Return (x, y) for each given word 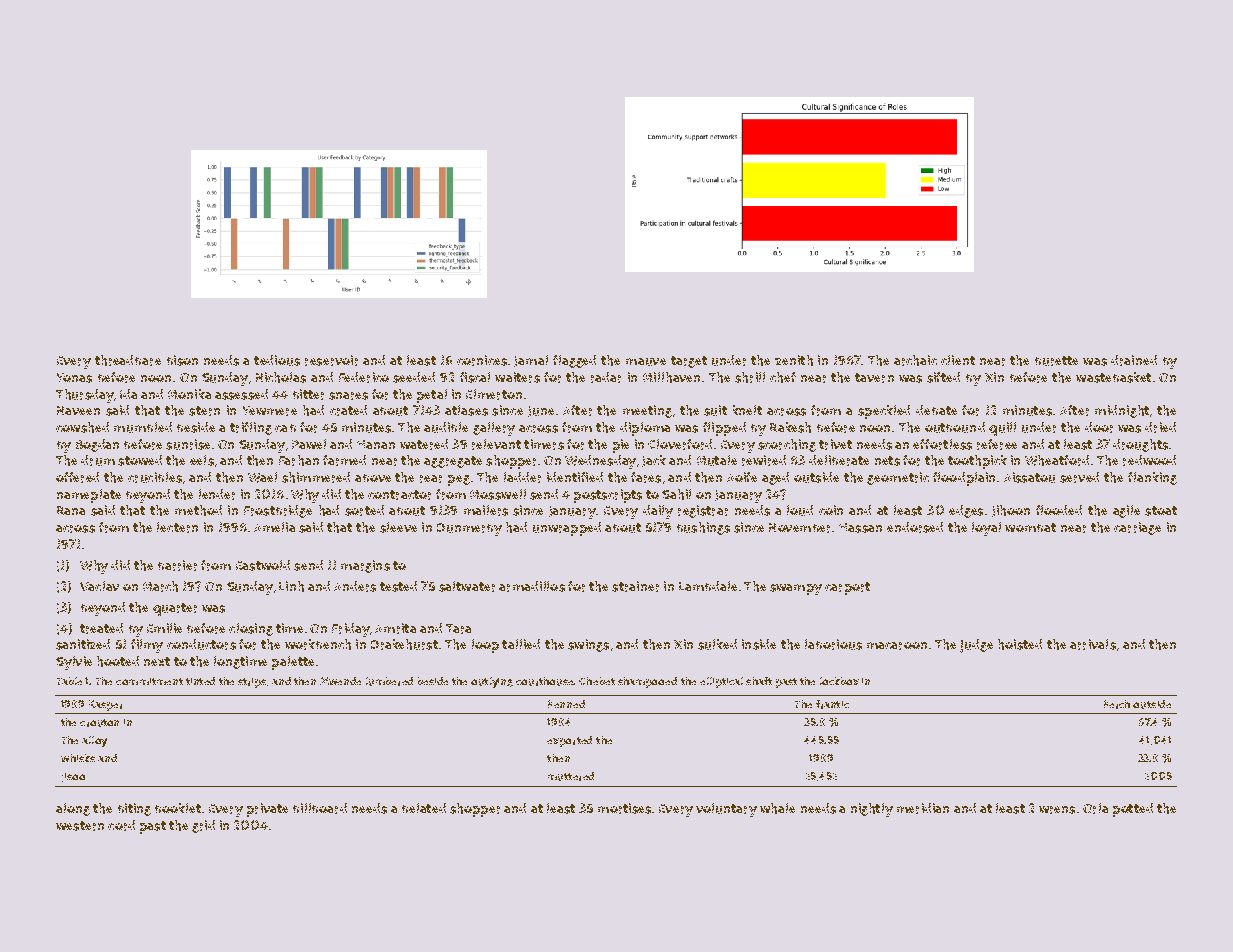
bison (182, 360)
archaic (915, 360)
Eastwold (263, 565)
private (267, 810)
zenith (794, 360)
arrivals (1093, 644)
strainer (635, 586)
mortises (624, 808)
